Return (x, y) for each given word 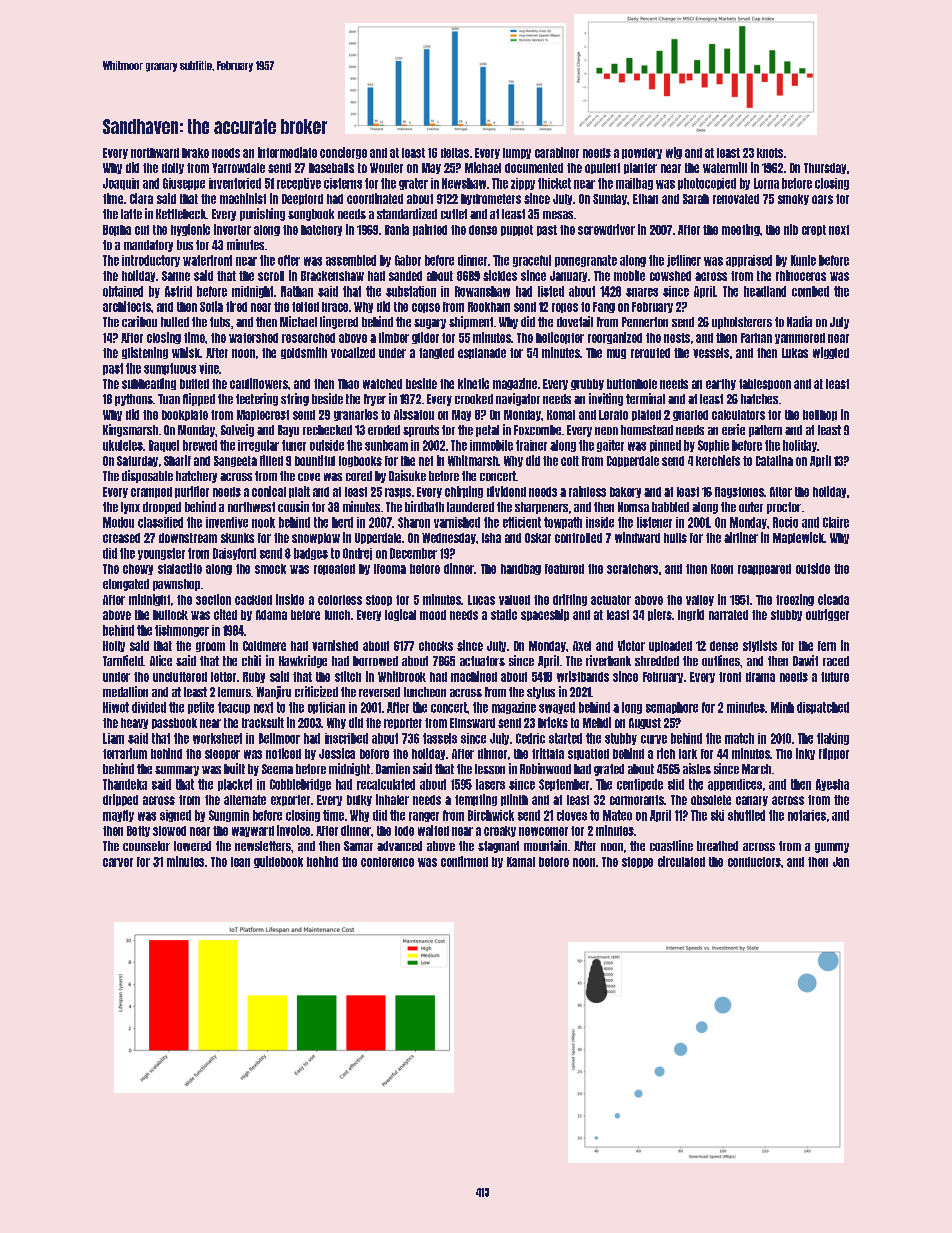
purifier (192, 492)
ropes (565, 308)
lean (240, 862)
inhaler (392, 799)
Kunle (803, 260)
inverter (232, 229)
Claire (836, 522)
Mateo (617, 815)
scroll (271, 276)
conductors (754, 862)
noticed (283, 753)
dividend (506, 491)
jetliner (684, 261)
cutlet (454, 214)
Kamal (521, 862)
